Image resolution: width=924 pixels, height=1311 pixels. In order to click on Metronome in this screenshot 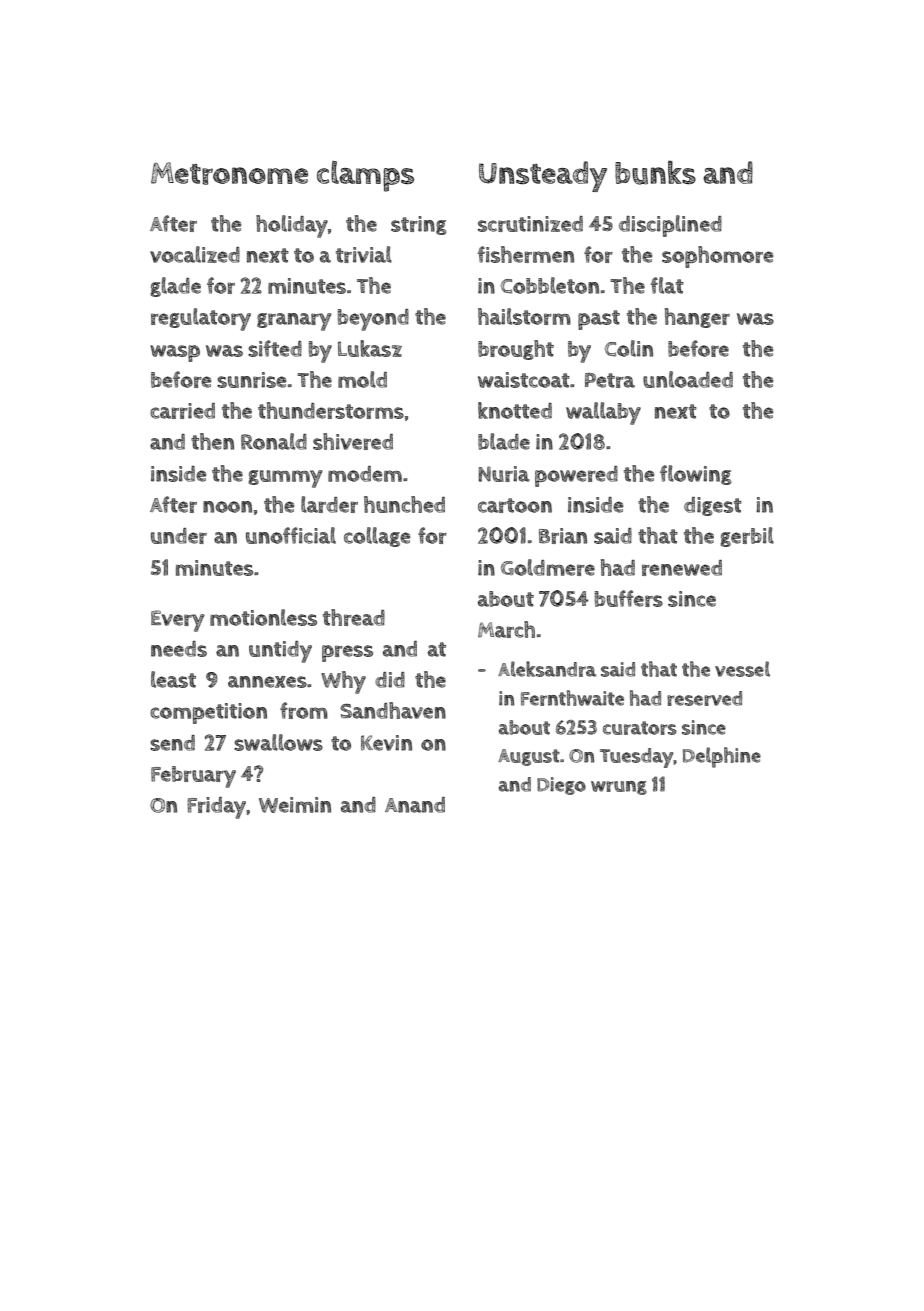, I will do `click(229, 173)`.
